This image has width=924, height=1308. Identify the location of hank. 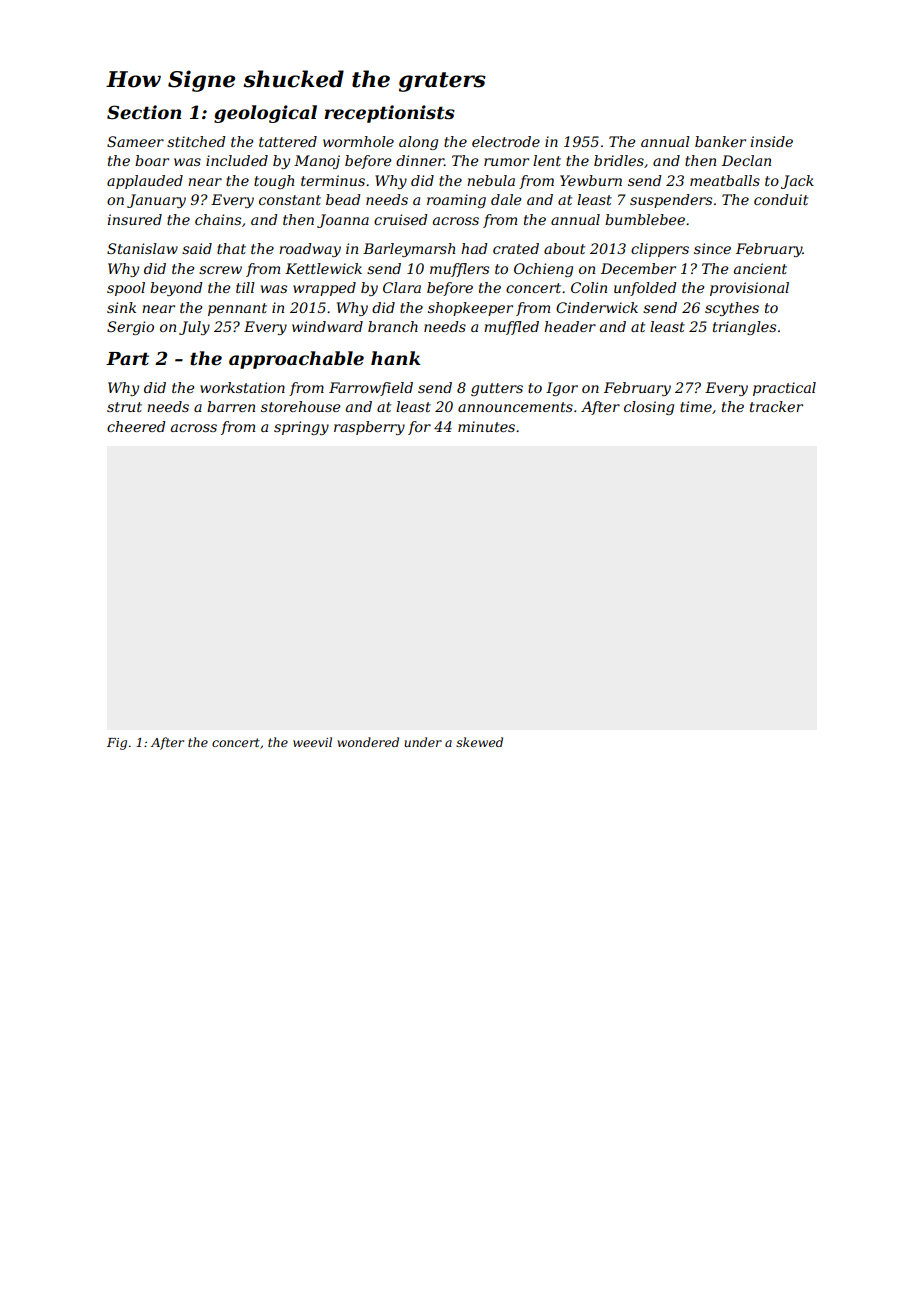
(396, 358).
